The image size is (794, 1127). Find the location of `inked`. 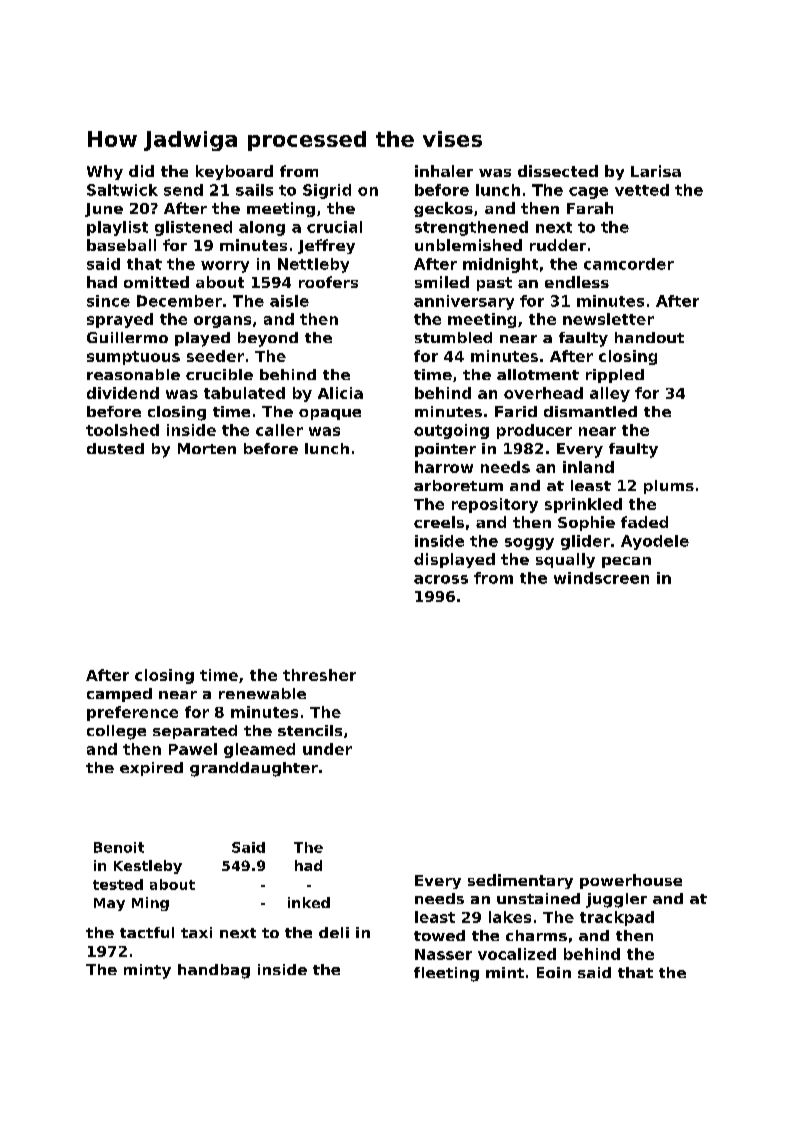

inked is located at coordinates (309, 902).
